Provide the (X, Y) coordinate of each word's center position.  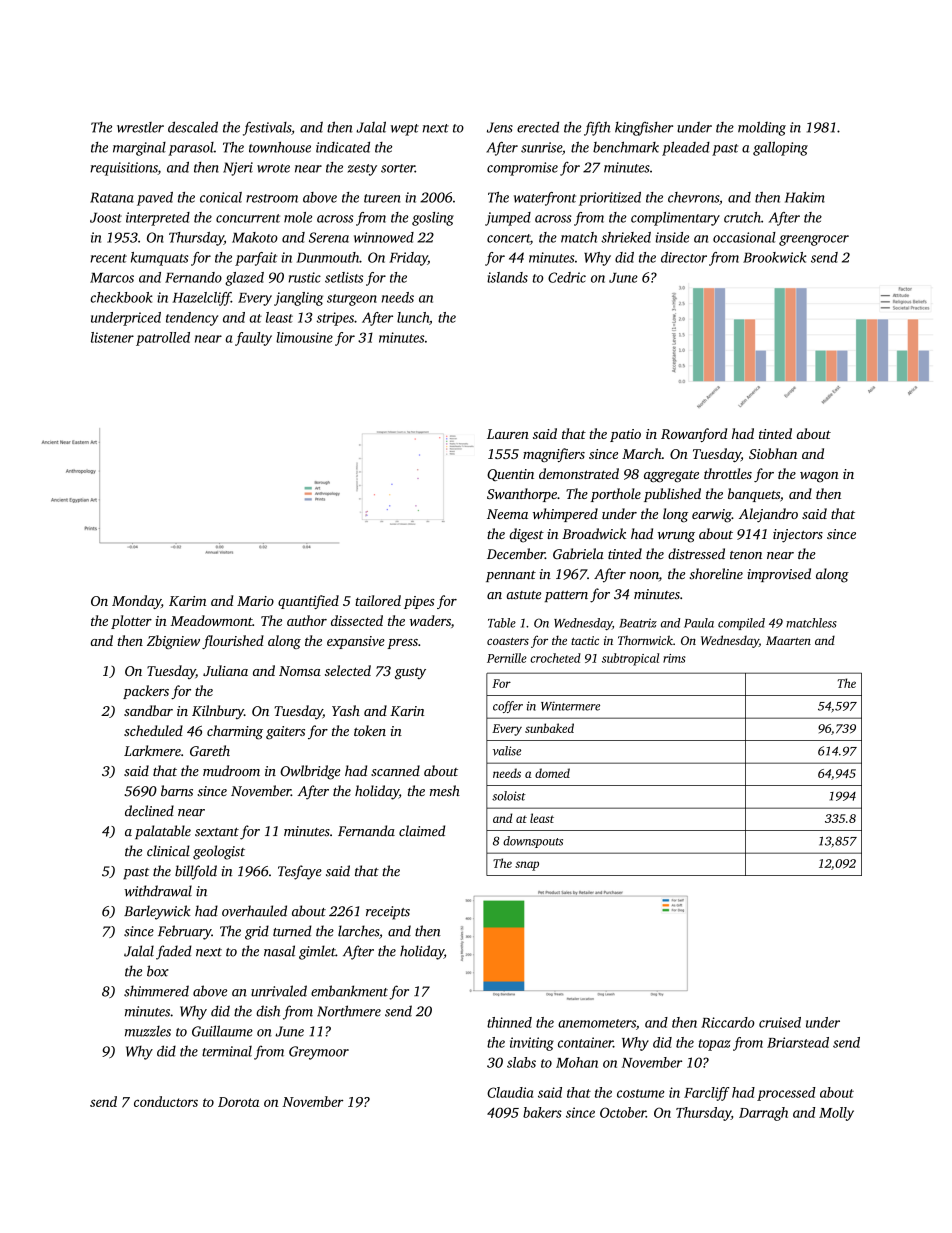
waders (430, 620)
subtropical (630, 659)
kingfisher (644, 129)
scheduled (153, 730)
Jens (500, 127)
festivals (267, 128)
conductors (166, 1101)
